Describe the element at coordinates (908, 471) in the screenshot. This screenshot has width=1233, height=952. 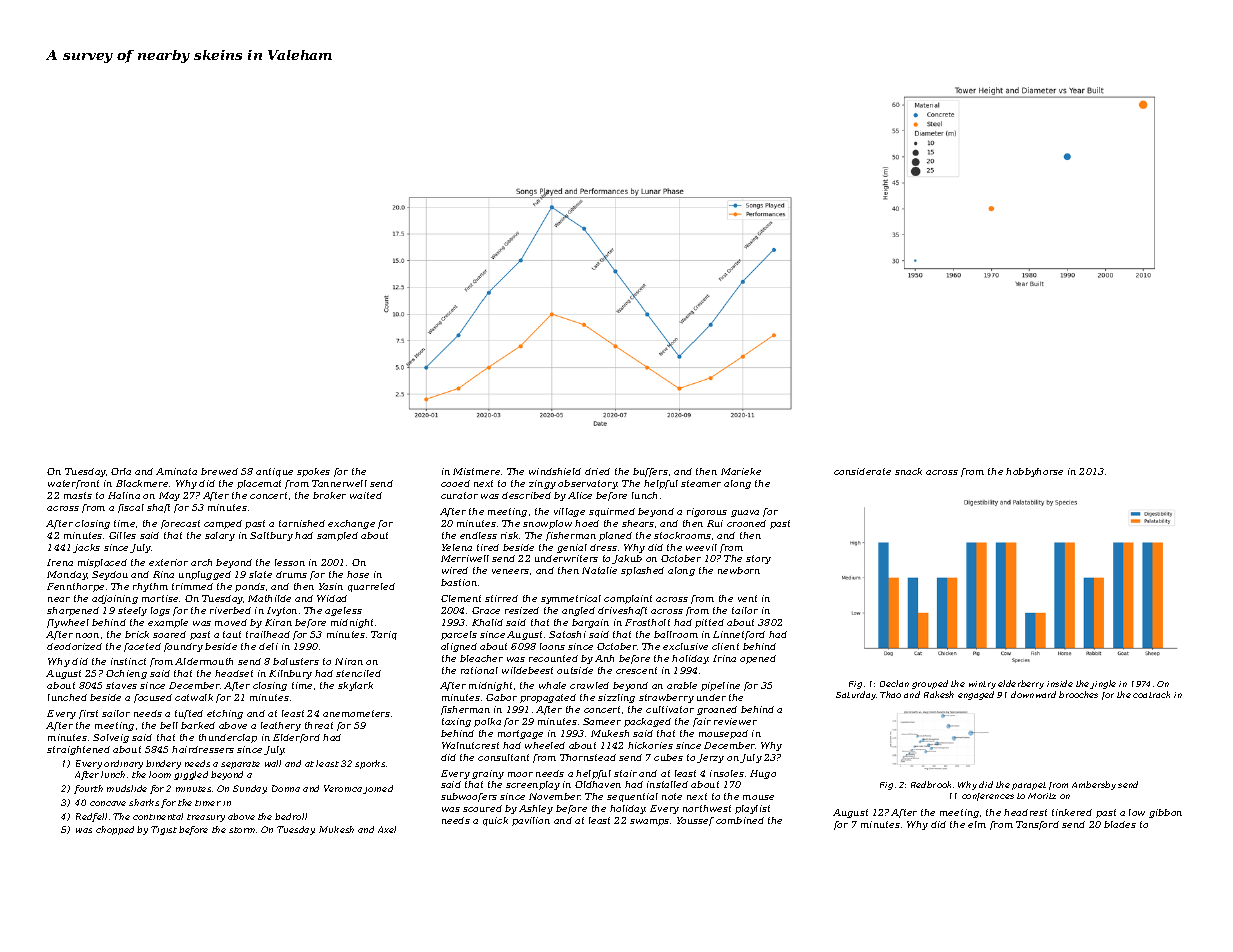
I see `snack` at that location.
